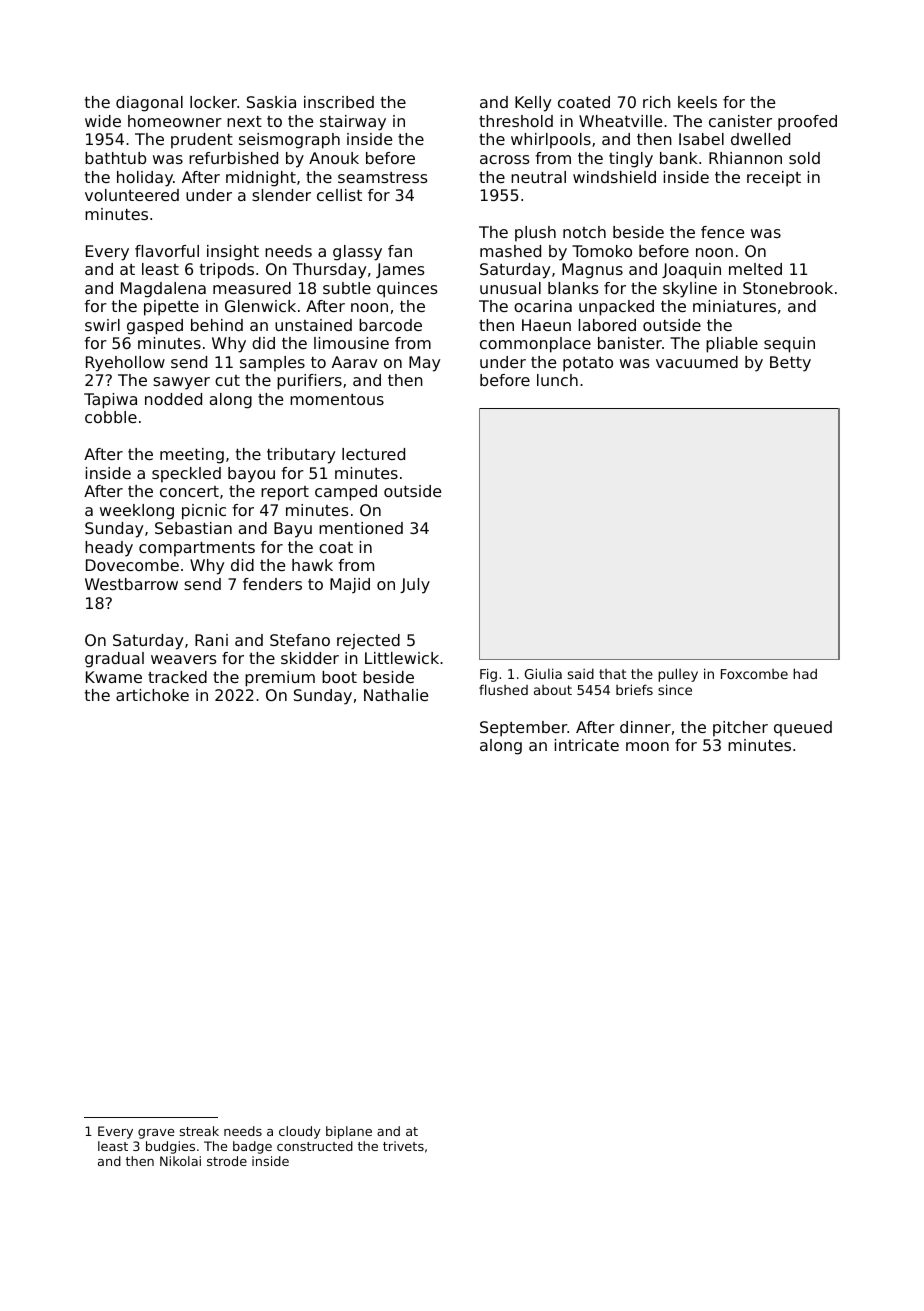  I want to click on Aarav, so click(355, 362).
